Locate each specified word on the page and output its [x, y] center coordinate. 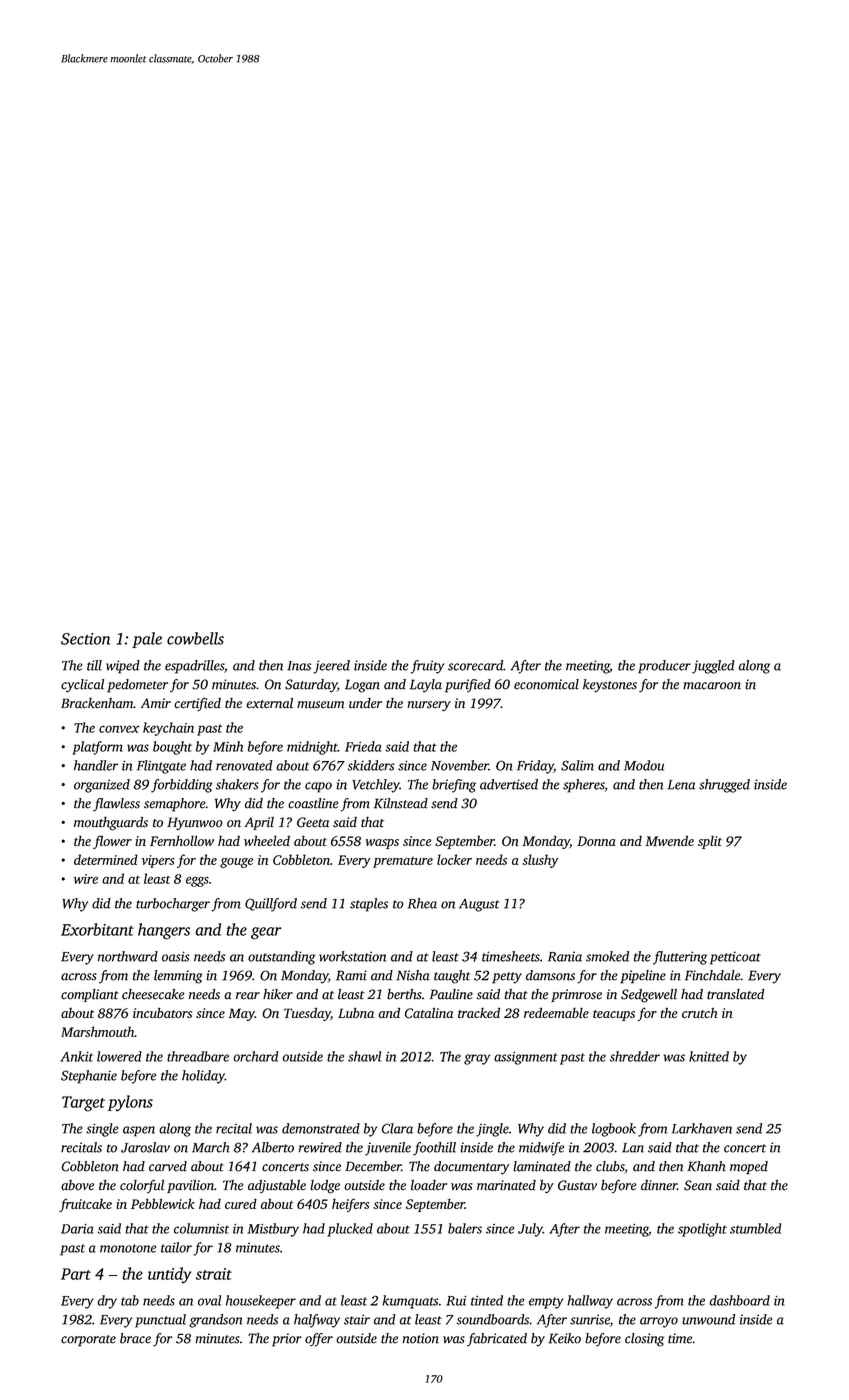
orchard [255, 1056]
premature [403, 862]
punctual [160, 1321]
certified [197, 705]
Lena [681, 785]
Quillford [271, 905]
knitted [709, 1056]
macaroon [712, 686]
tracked [479, 1012]
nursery [429, 706]
